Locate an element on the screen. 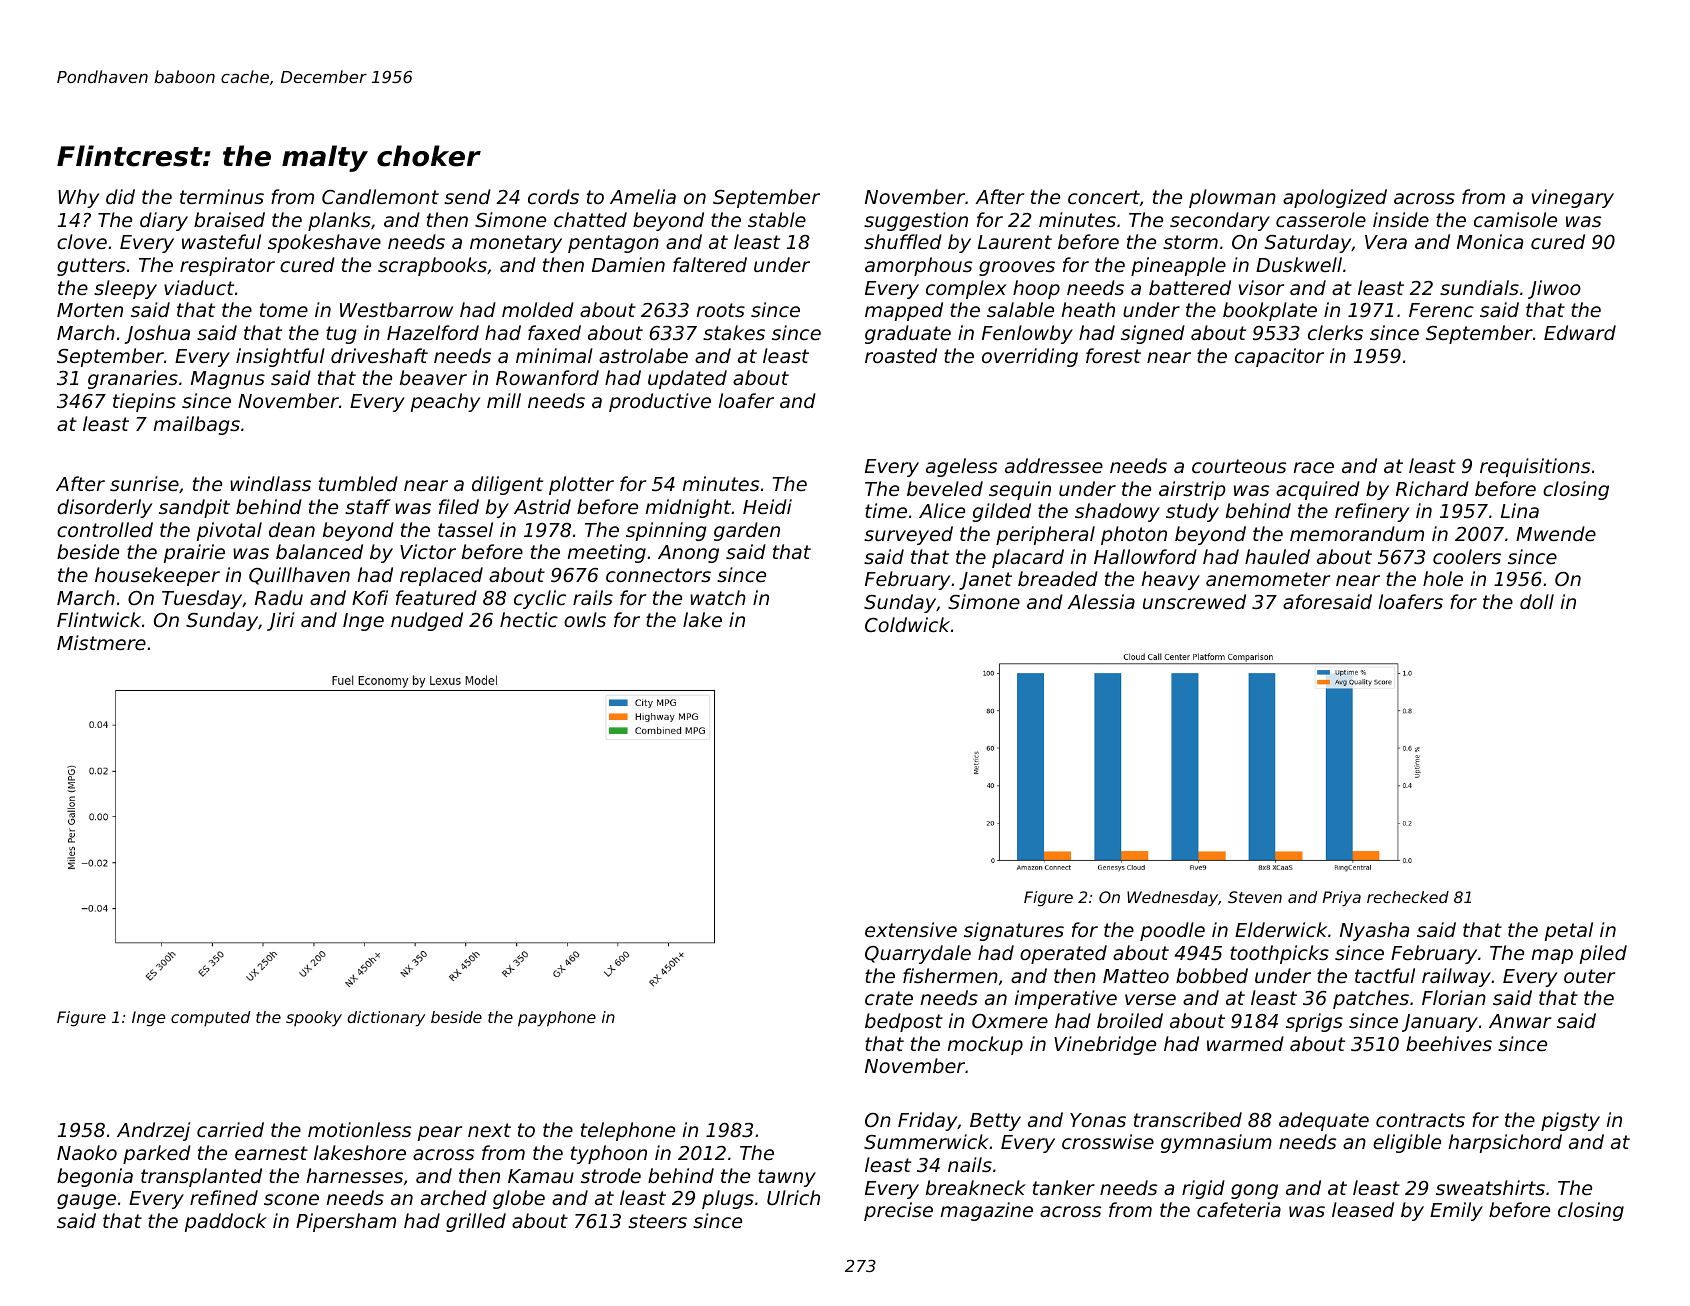 This screenshot has width=1690, height=1306. did is located at coordinates (120, 196).
